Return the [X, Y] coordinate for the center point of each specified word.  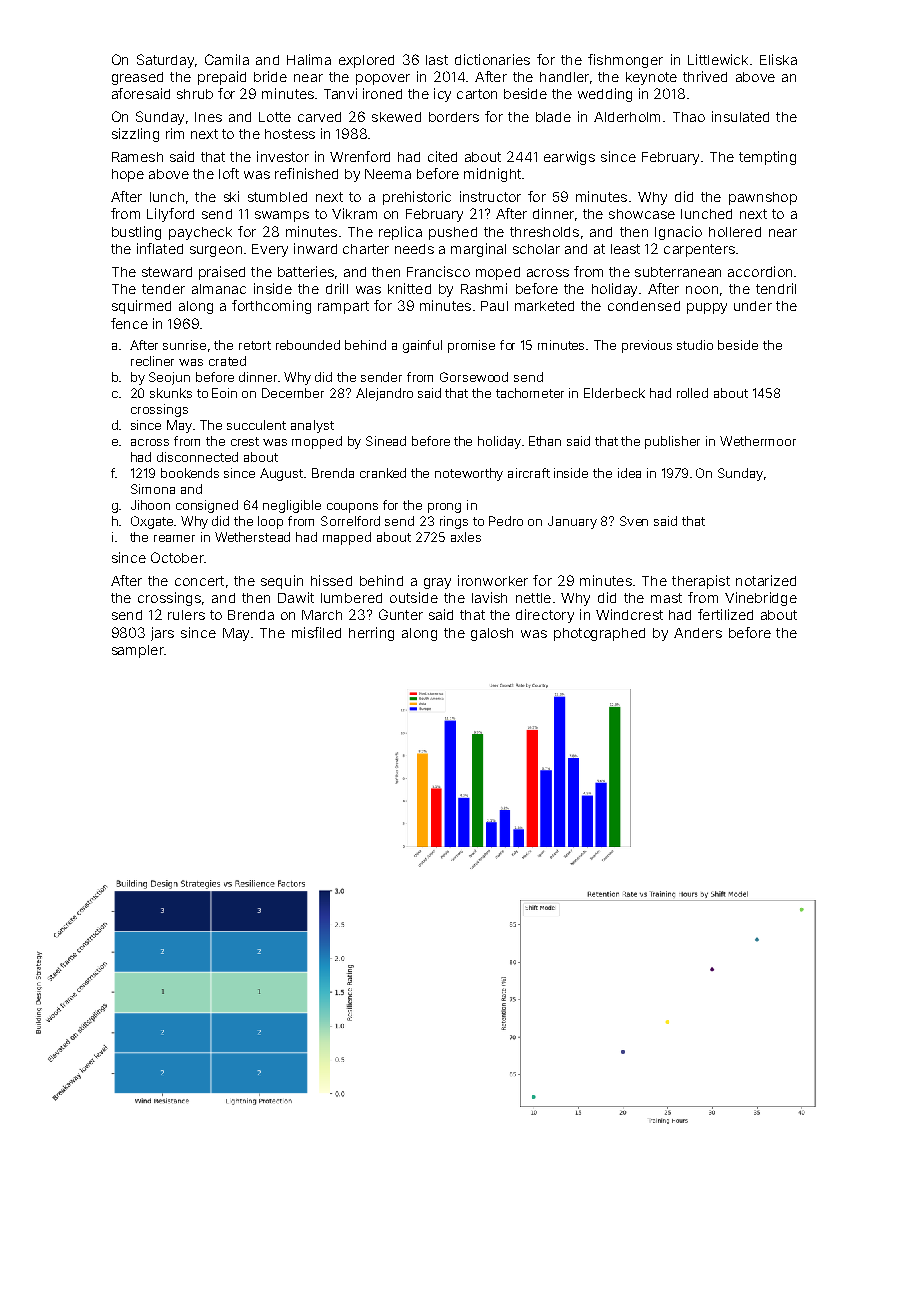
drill [337, 288]
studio [695, 345]
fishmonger [625, 61]
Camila [227, 59]
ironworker [493, 580]
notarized [766, 580]
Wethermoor [758, 441]
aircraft [529, 473]
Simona [153, 489]
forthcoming [271, 307]
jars [162, 634]
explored [366, 61]
